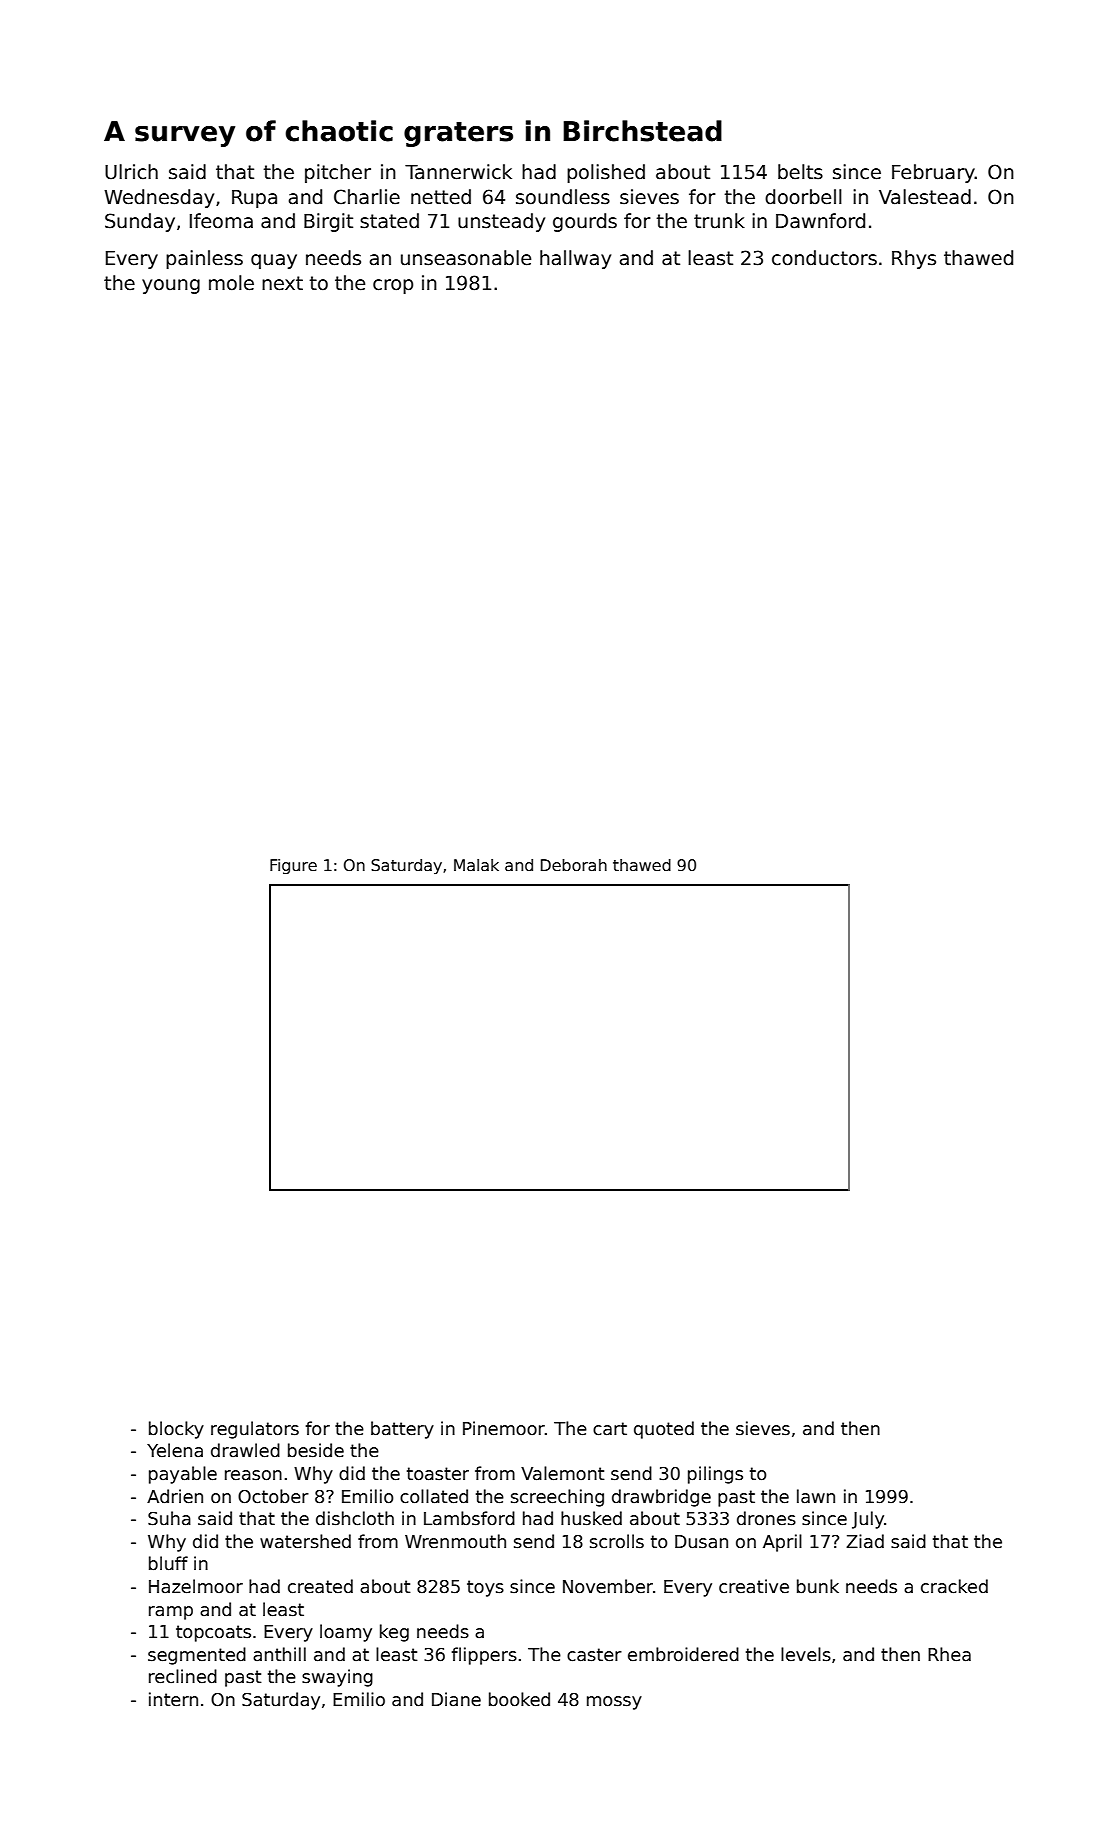 This document has width=1119, height=1842. What do you see at coordinates (254, 199) in the document?
I see `Rupa` at bounding box center [254, 199].
